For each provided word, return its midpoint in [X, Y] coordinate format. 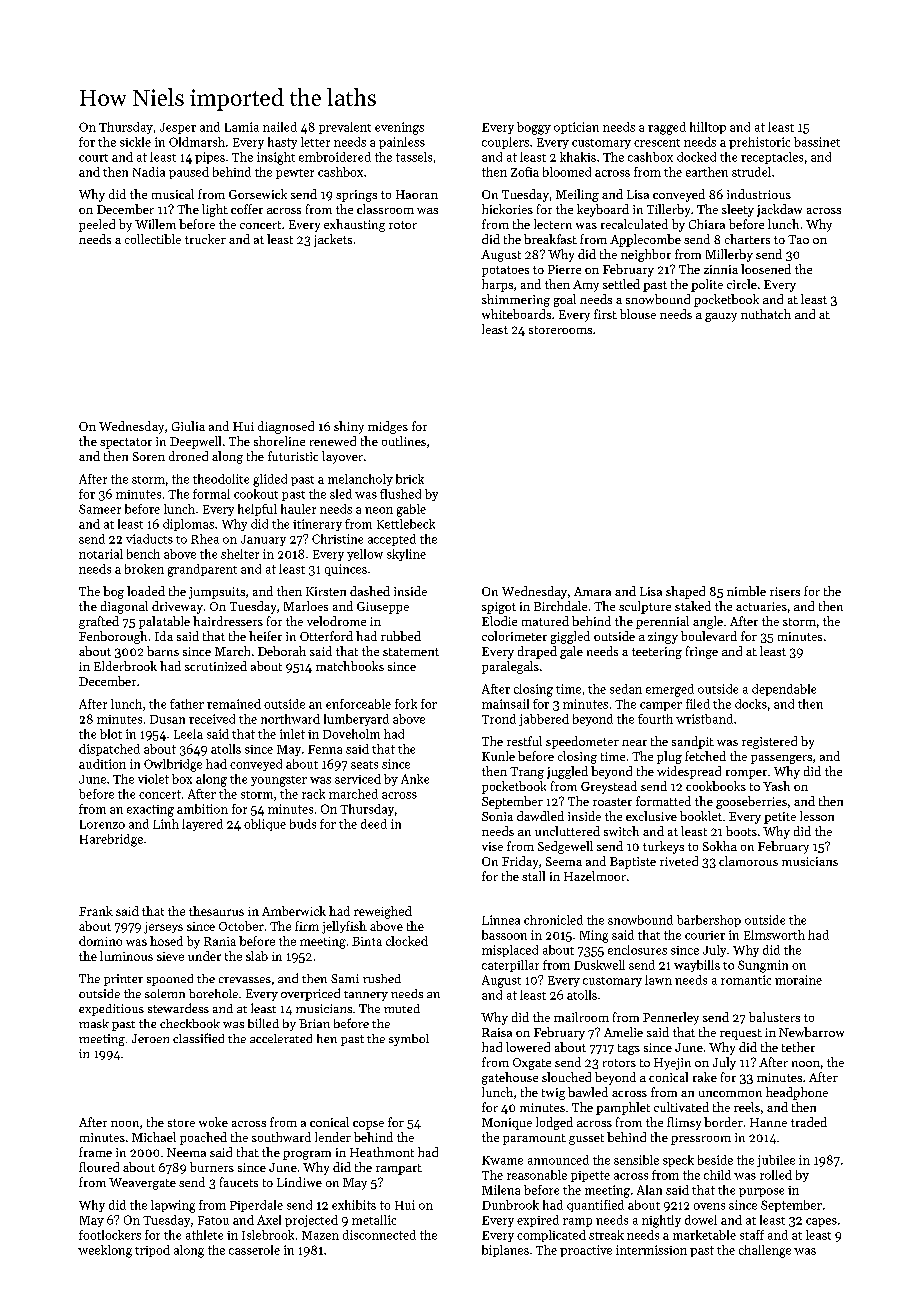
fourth [655, 719]
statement [411, 652]
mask [94, 1023]
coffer [247, 209]
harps [497, 285]
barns [163, 651]
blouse [638, 314]
